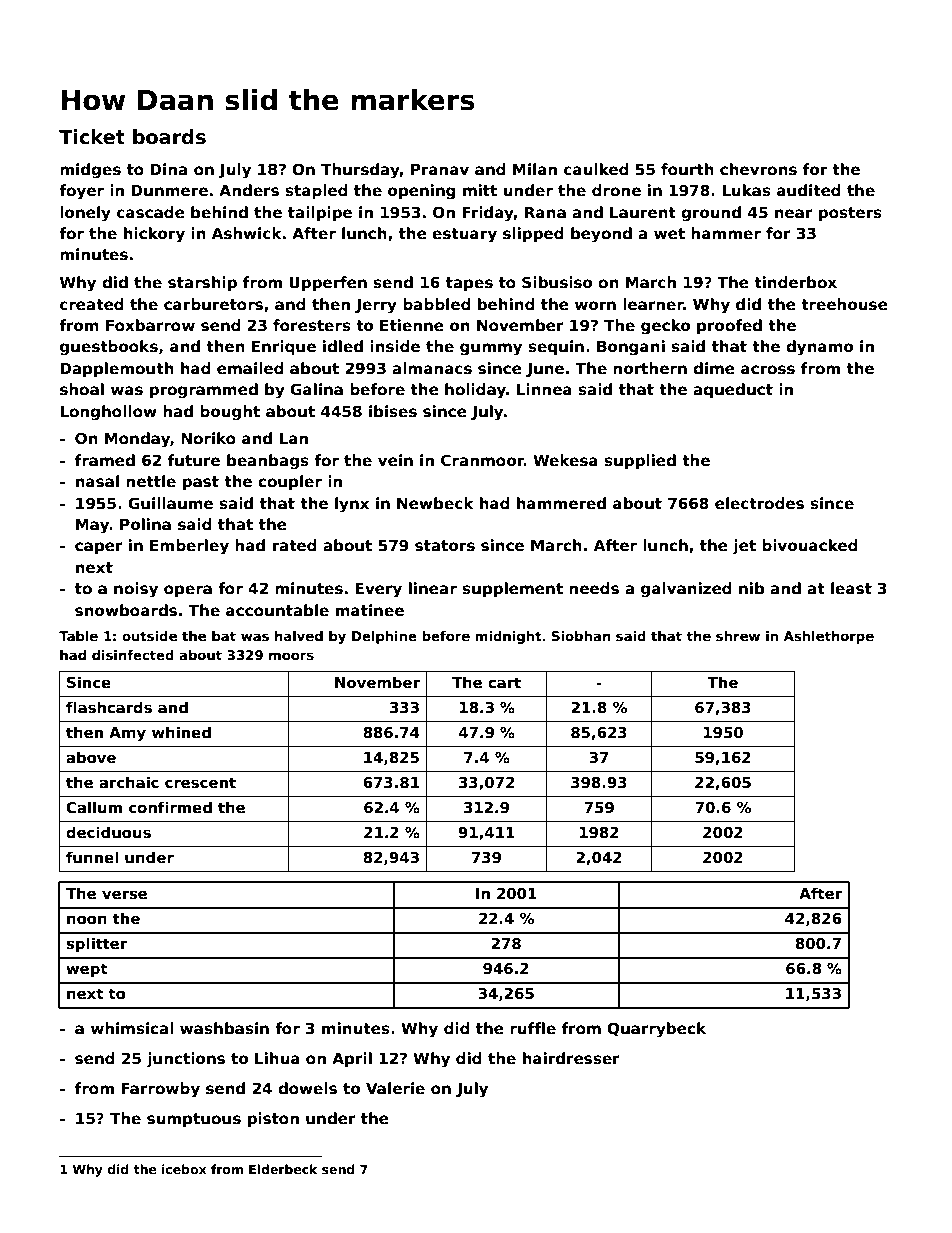 Image resolution: width=952 pixels, height=1233 pixels. Describe the element at coordinates (656, 1030) in the screenshot. I see `Quarrybeck` at that location.
